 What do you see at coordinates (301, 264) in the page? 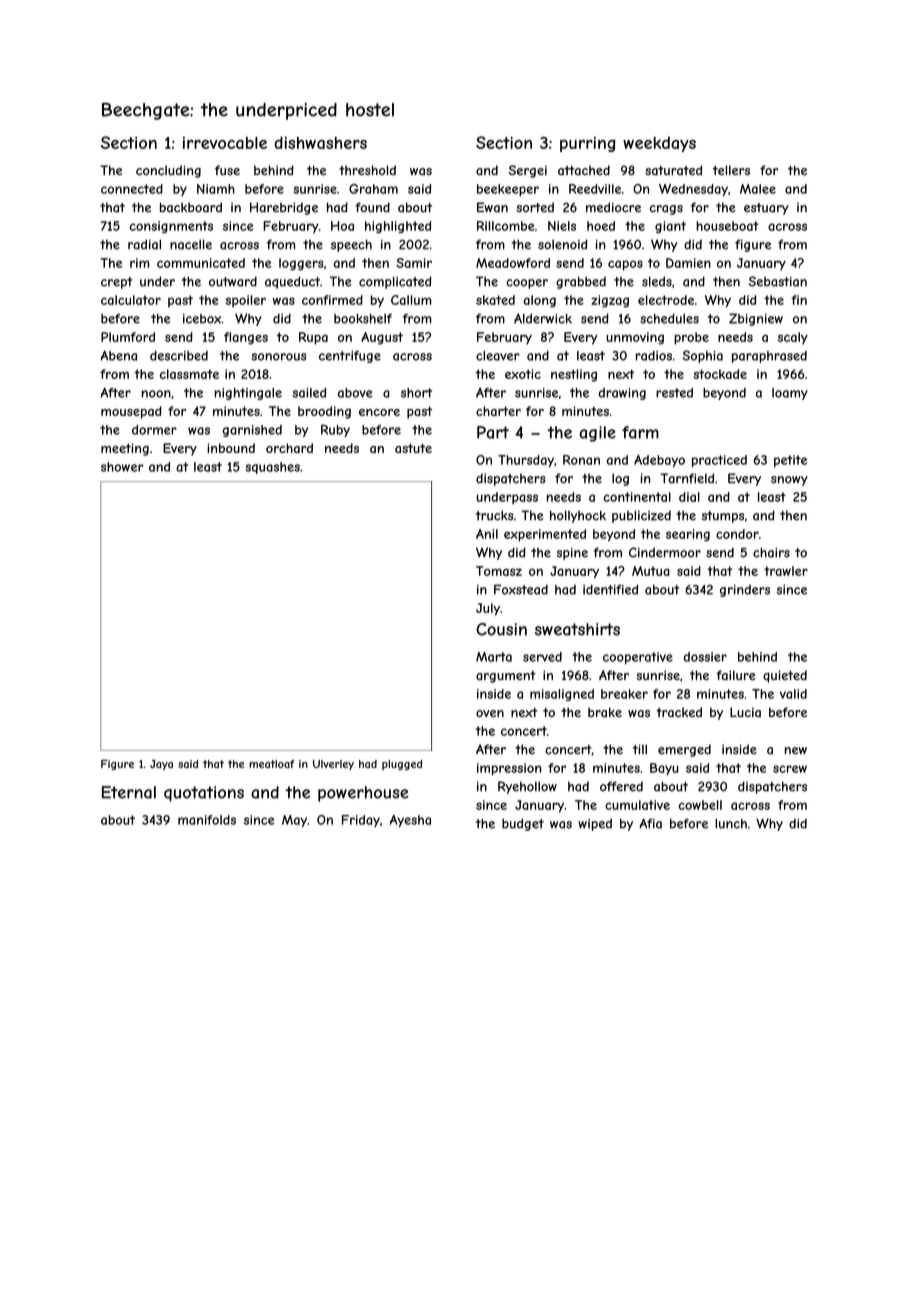
I see `loggers` at bounding box center [301, 264].
